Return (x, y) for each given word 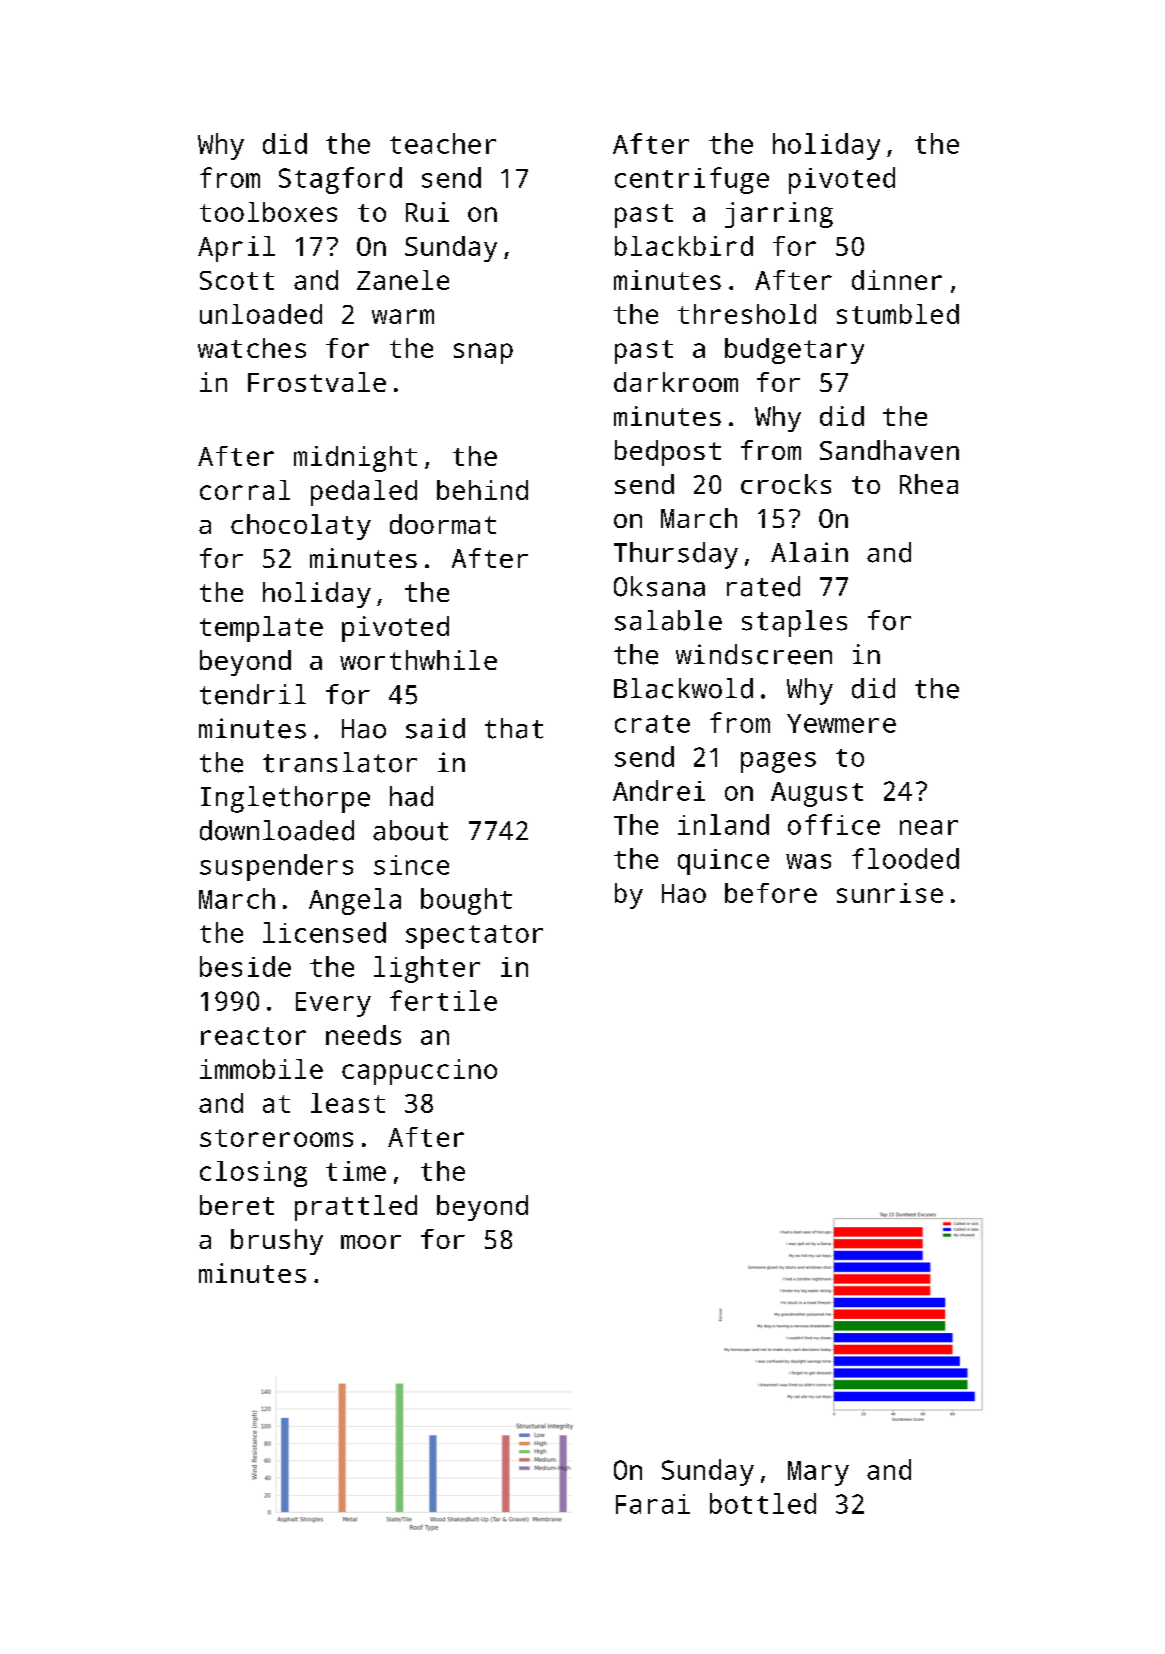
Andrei (659, 790)
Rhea (929, 484)
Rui (427, 212)
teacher (443, 143)
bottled (763, 1503)
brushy (277, 1242)
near (929, 827)
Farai (653, 1504)
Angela (355, 901)
